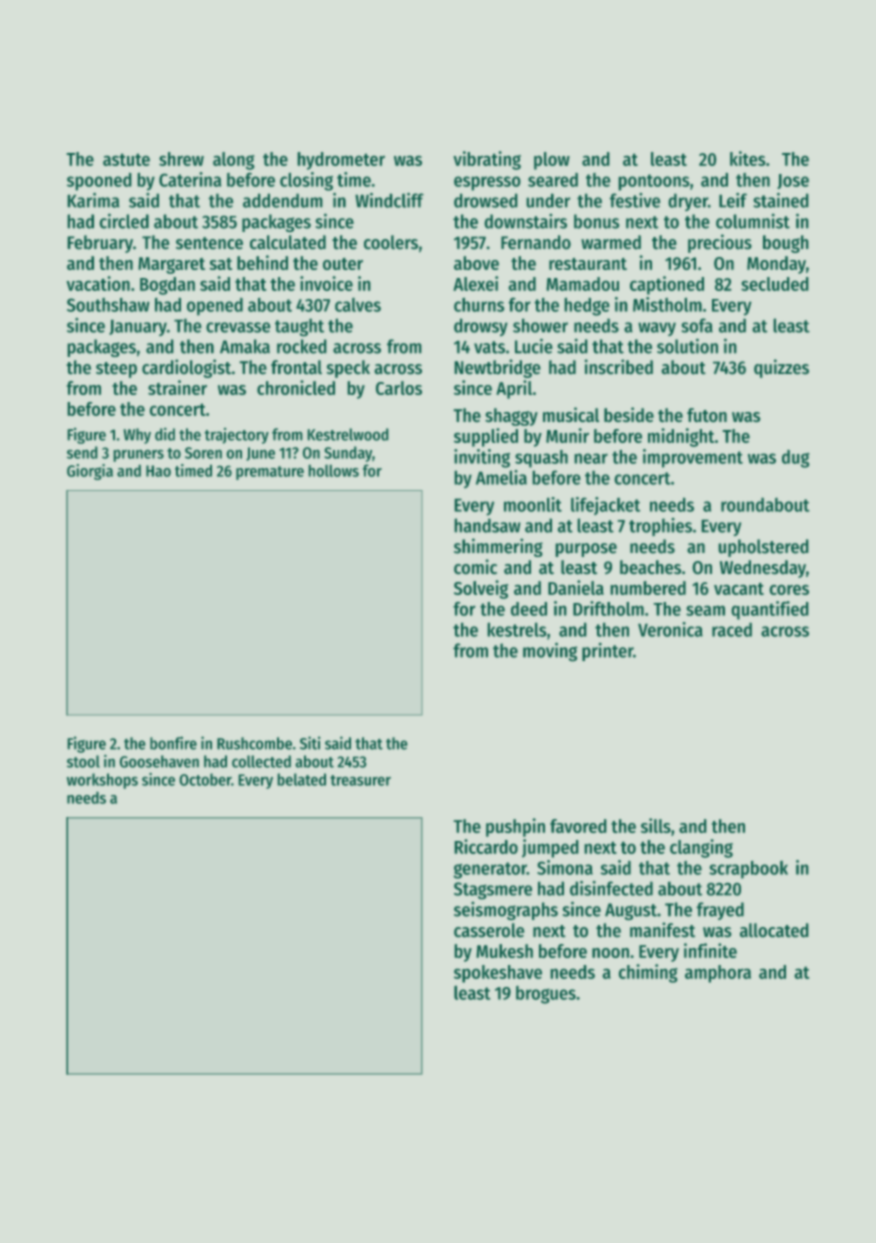  What do you see at coordinates (486, 200) in the screenshot?
I see `drowsed` at bounding box center [486, 200].
